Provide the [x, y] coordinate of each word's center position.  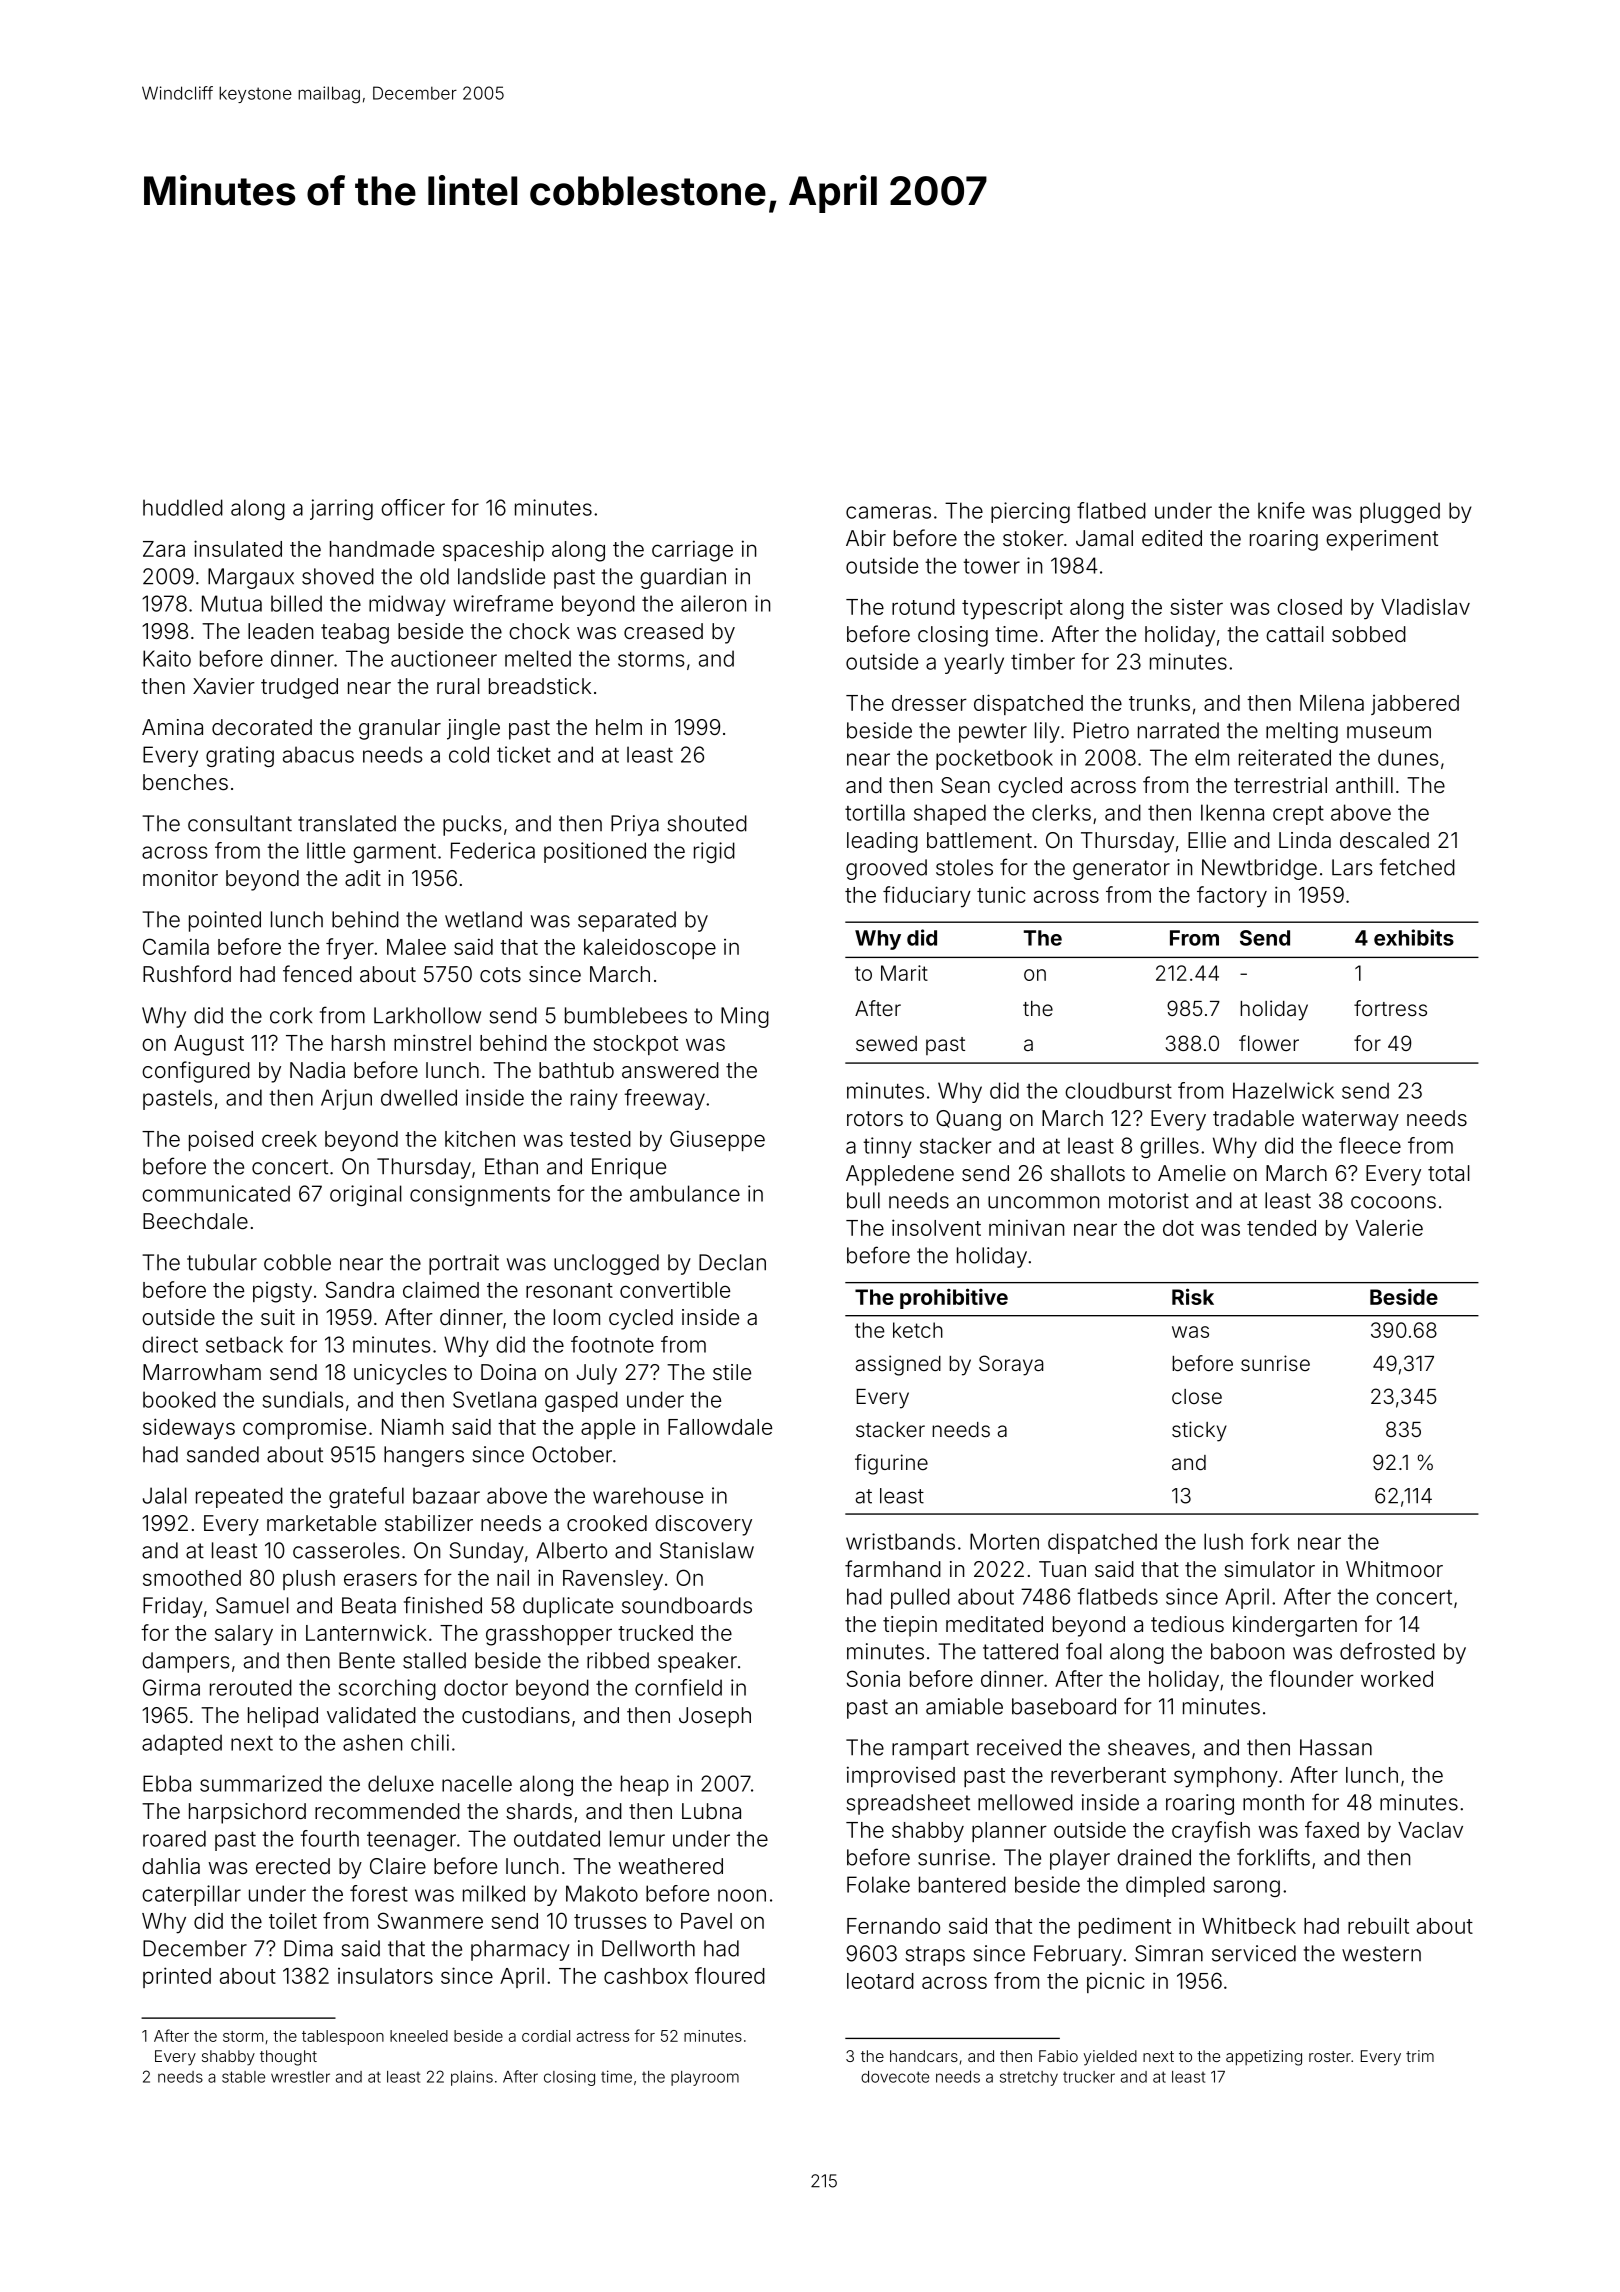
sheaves [1149, 1747]
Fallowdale [720, 1427]
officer [413, 507]
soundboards [687, 1605]
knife [1281, 510]
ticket [524, 754]
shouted [707, 823]
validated [371, 1715]
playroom [705, 2078]
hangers [424, 1456]
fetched [1417, 867]
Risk [1193, 1296]
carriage [692, 551]
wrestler [300, 2077]
